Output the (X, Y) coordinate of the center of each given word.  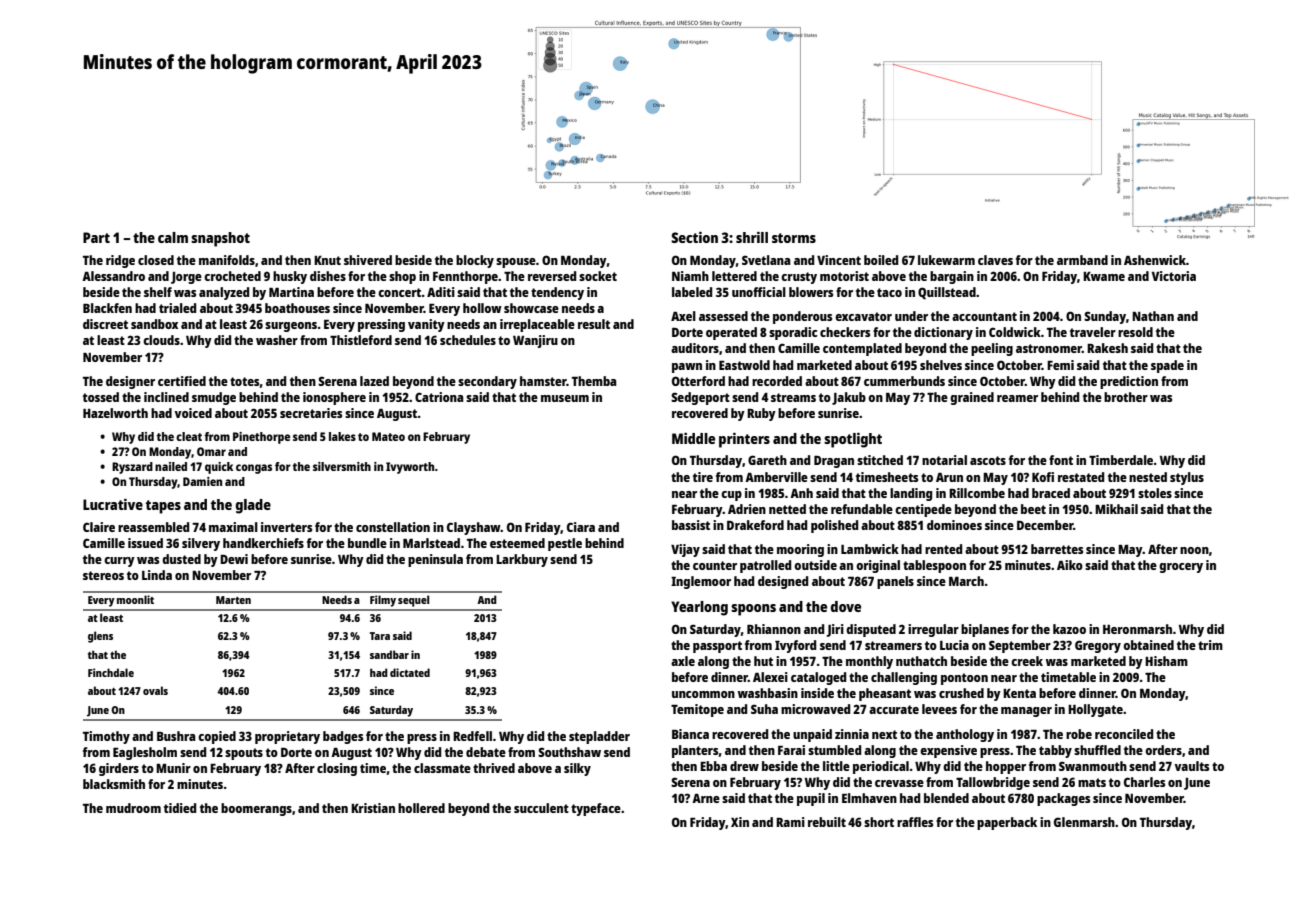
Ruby (761, 414)
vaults (1191, 766)
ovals (155, 690)
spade (1167, 366)
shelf (158, 292)
